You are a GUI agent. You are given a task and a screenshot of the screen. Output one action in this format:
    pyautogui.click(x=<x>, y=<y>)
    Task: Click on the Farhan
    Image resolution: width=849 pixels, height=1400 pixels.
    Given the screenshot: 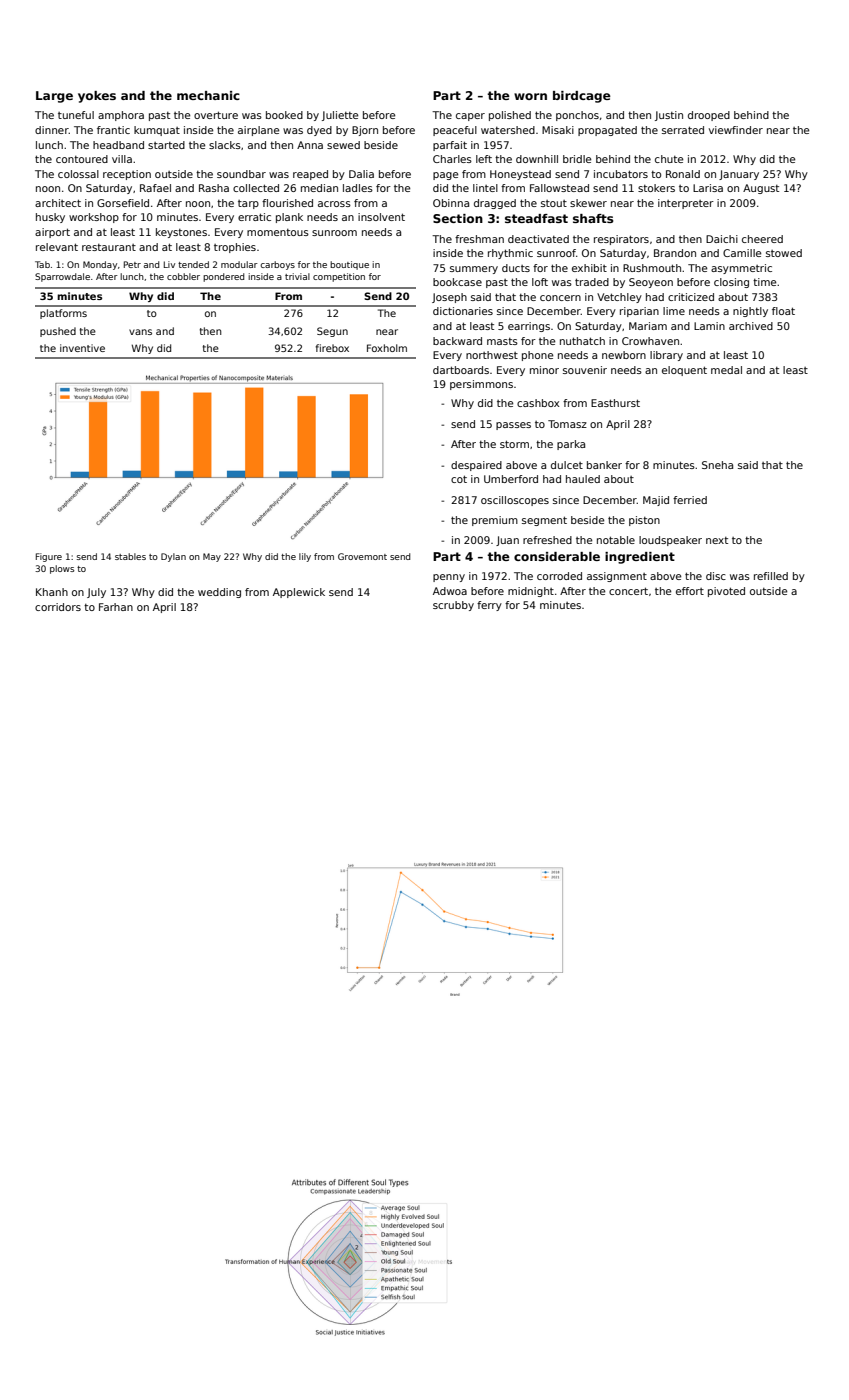 What is the action you would take?
    pyautogui.click(x=116, y=607)
